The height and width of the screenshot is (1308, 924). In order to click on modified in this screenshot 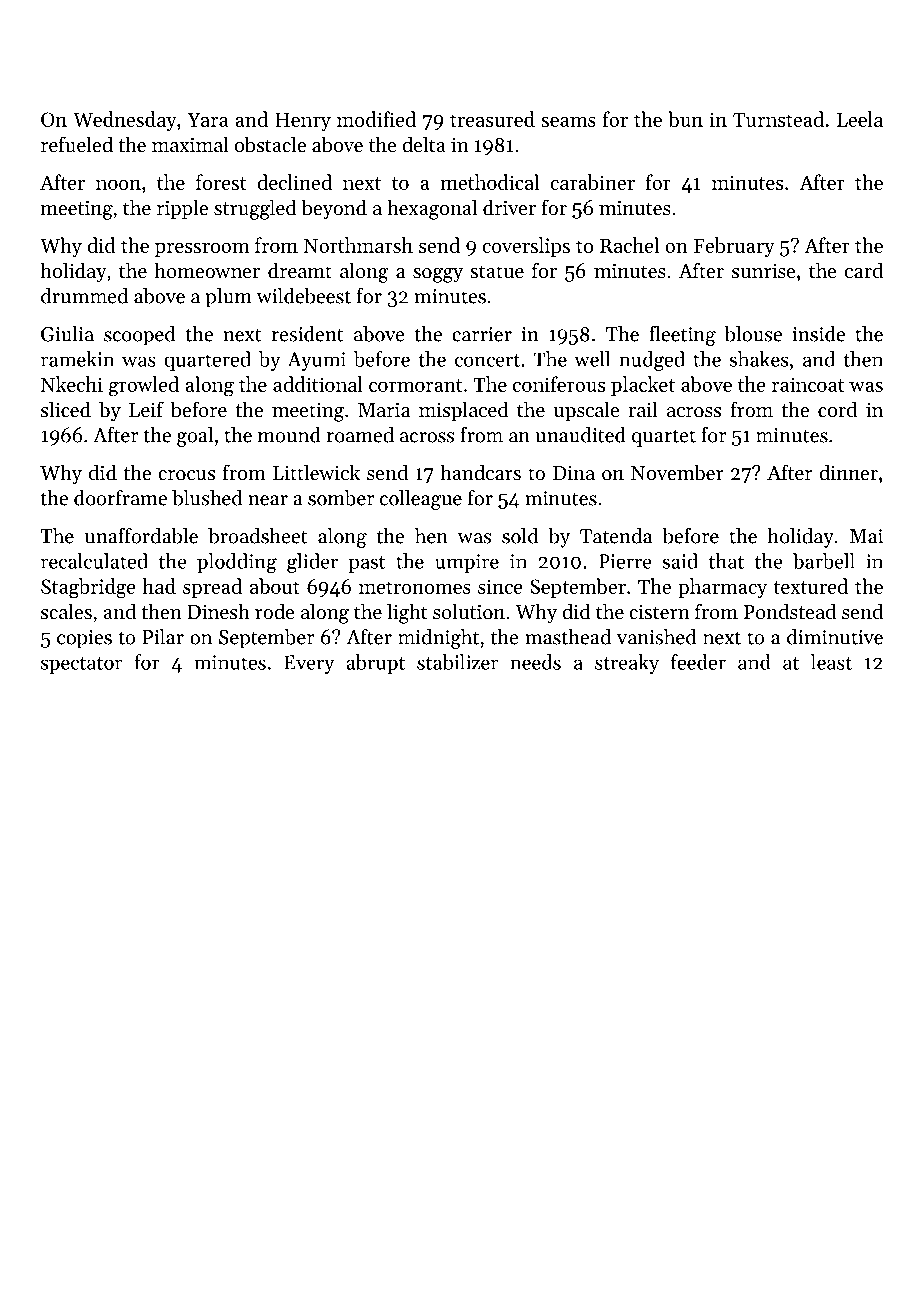, I will do `click(376, 119)`.
